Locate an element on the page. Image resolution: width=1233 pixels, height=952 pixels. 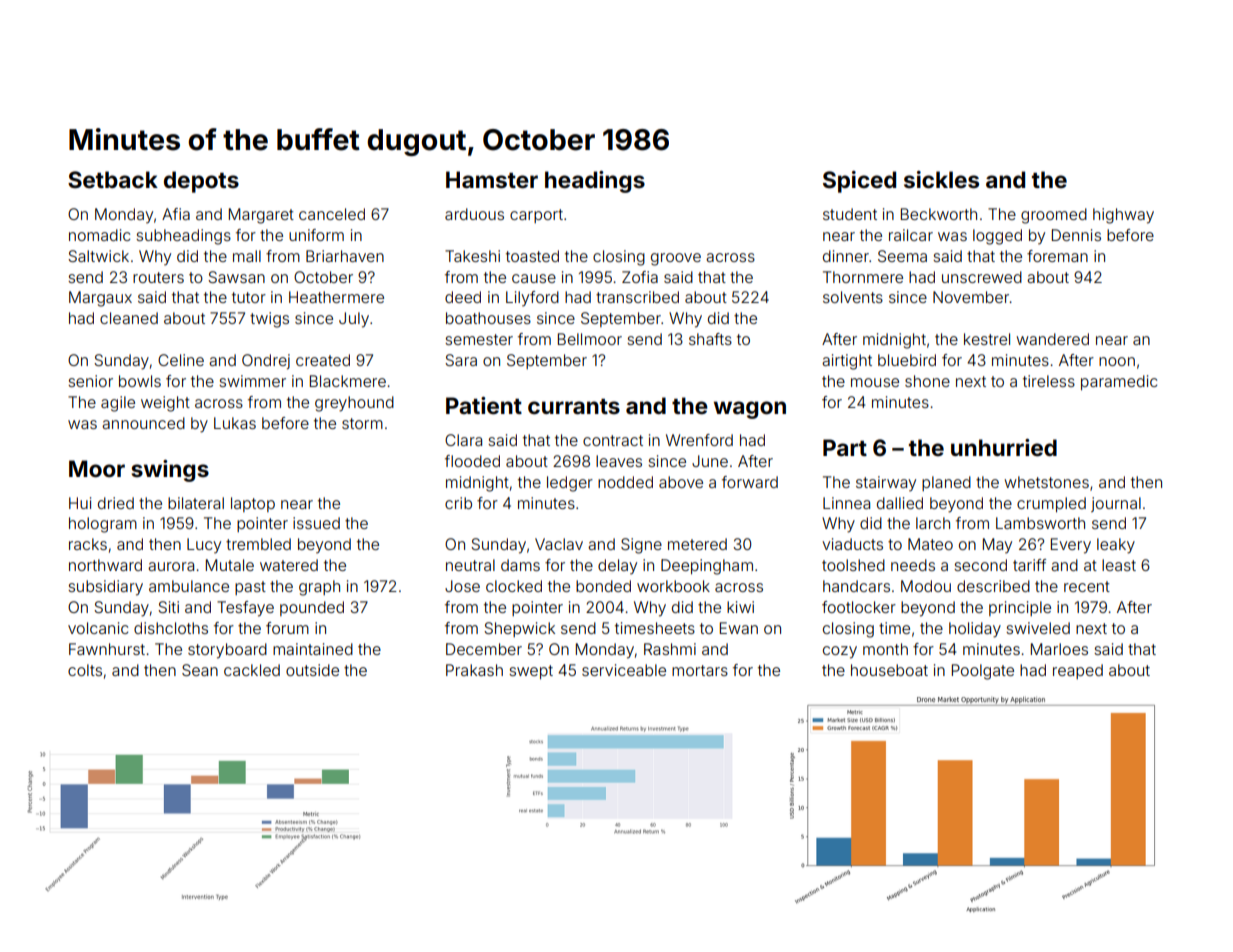
Sean is located at coordinates (200, 670).
